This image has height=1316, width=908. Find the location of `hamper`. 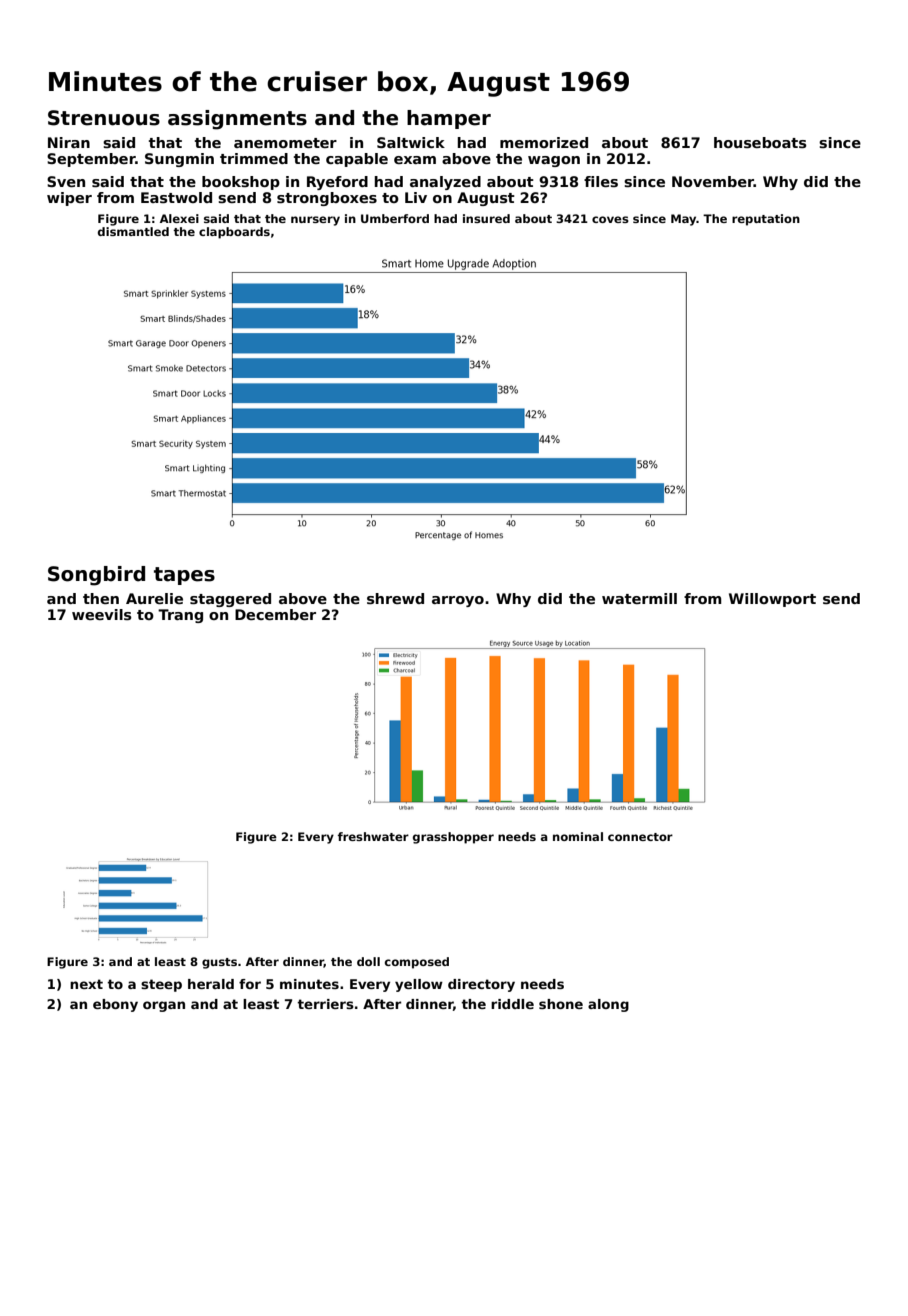

hamper is located at coordinates (449, 119).
